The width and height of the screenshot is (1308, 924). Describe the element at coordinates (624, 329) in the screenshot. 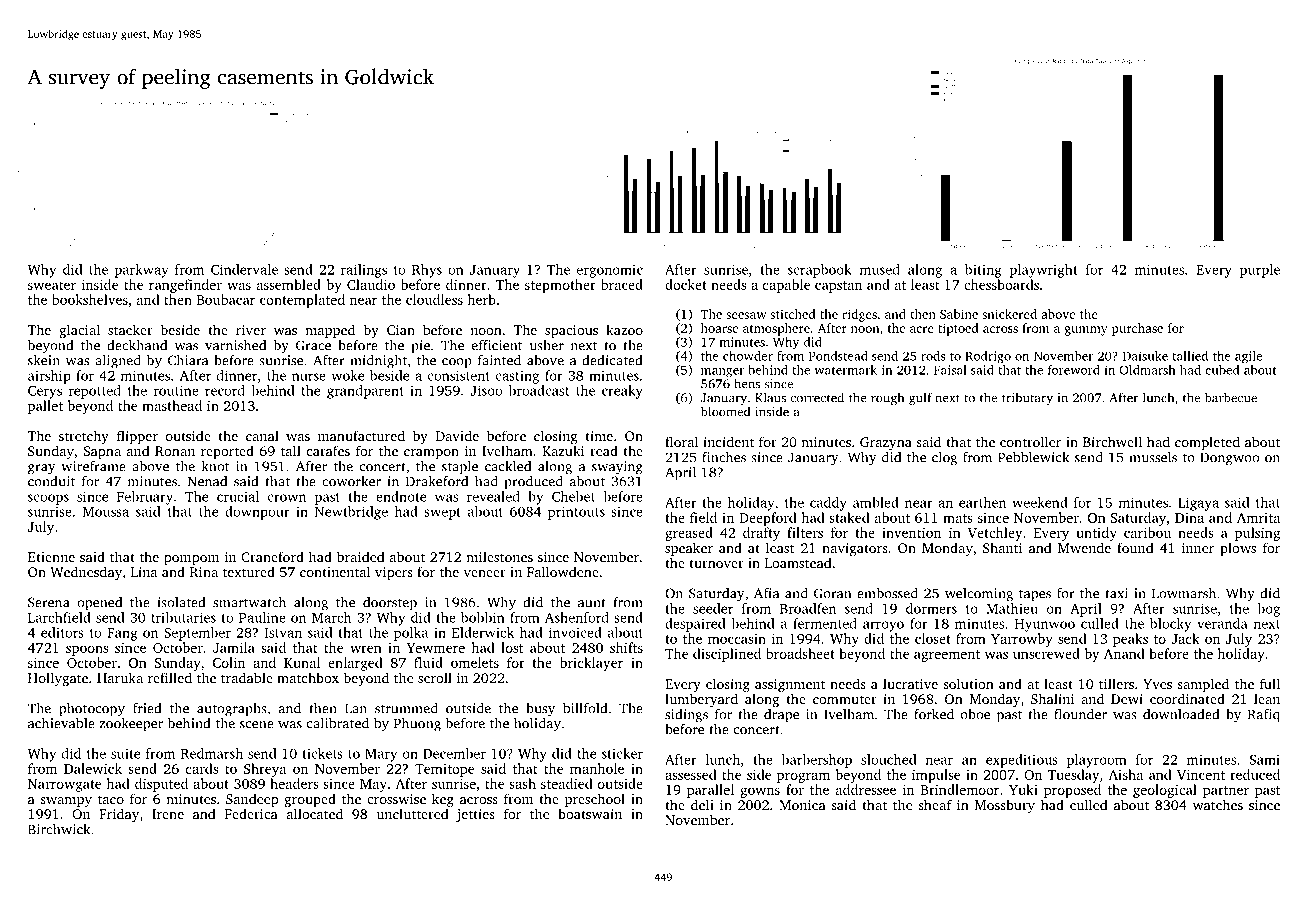

I see `kazoo` at that location.
